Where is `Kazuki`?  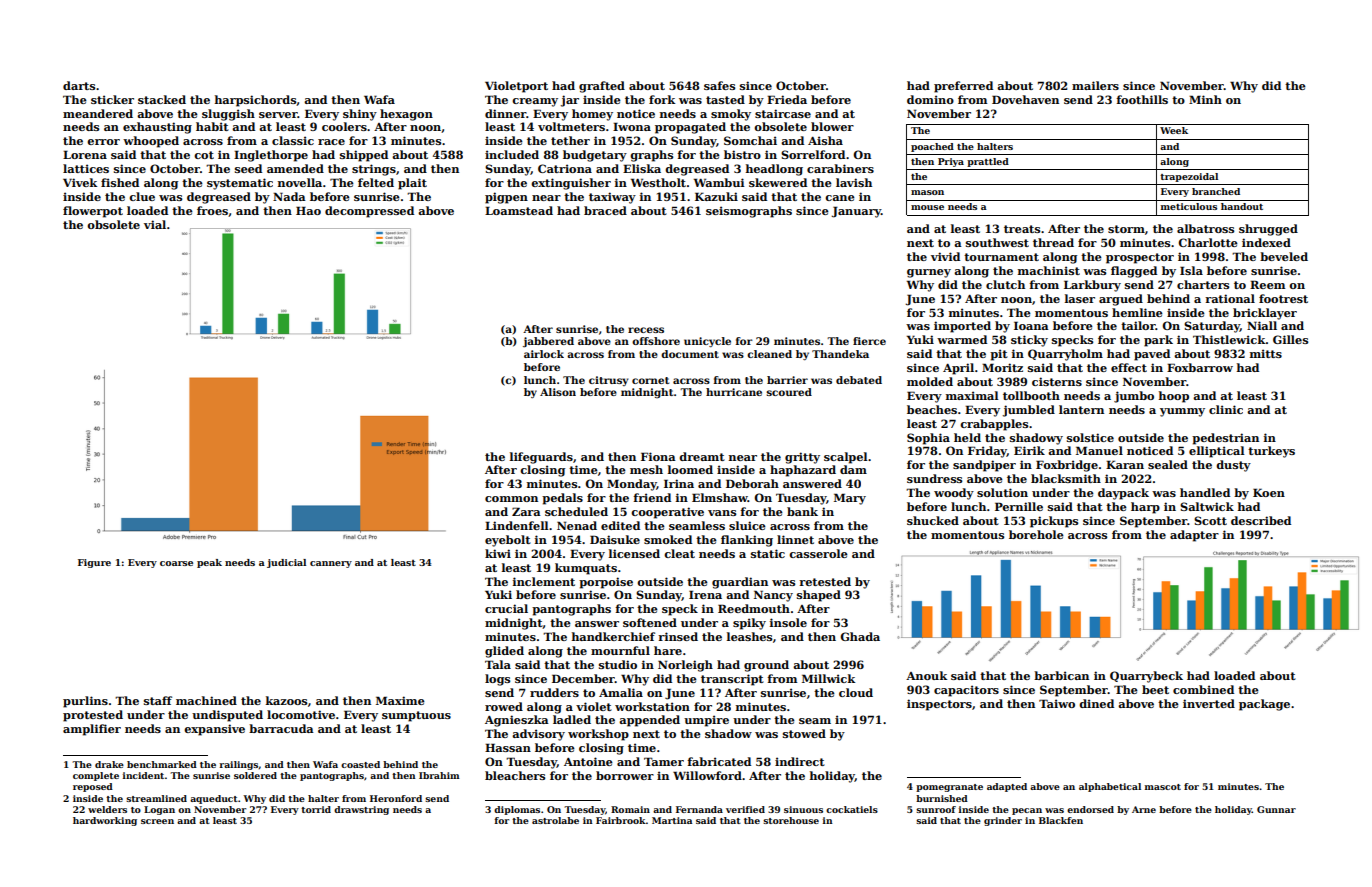 Kazuki is located at coordinates (716, 196).
